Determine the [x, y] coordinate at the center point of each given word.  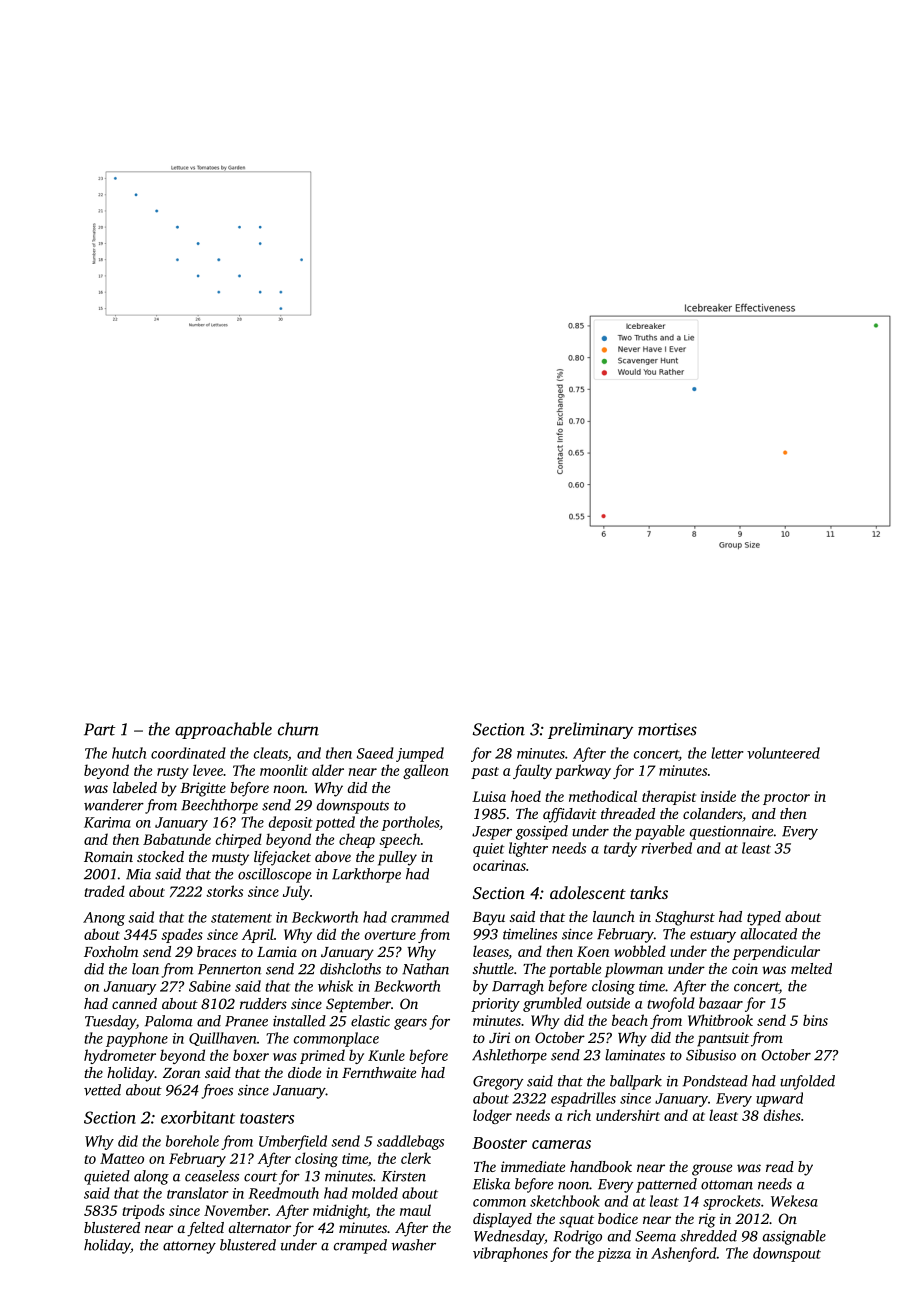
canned [134, 1003]
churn [298, 729]
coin [745, 968]
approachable [223, 730]
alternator [260, 1227]
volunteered [783, 753]
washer [414, 1245]
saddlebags [410, 1142]
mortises [667, 729]
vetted [102, 1090]
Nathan [425, 969]
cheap [357, 840]
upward [779, 1099]
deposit [291, 823]
